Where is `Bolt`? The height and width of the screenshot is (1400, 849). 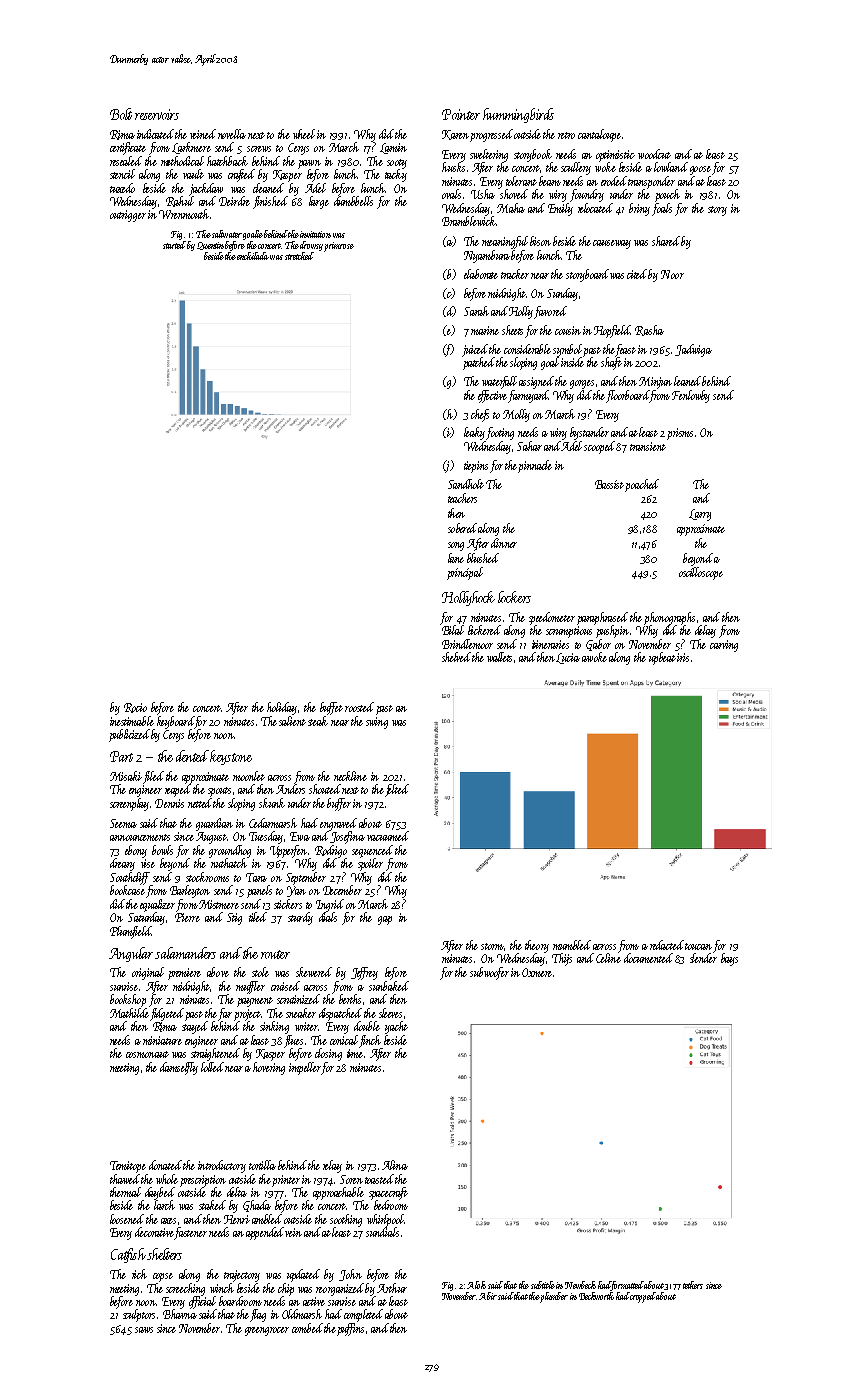
Bolt is located at coordinates (121, 114).
